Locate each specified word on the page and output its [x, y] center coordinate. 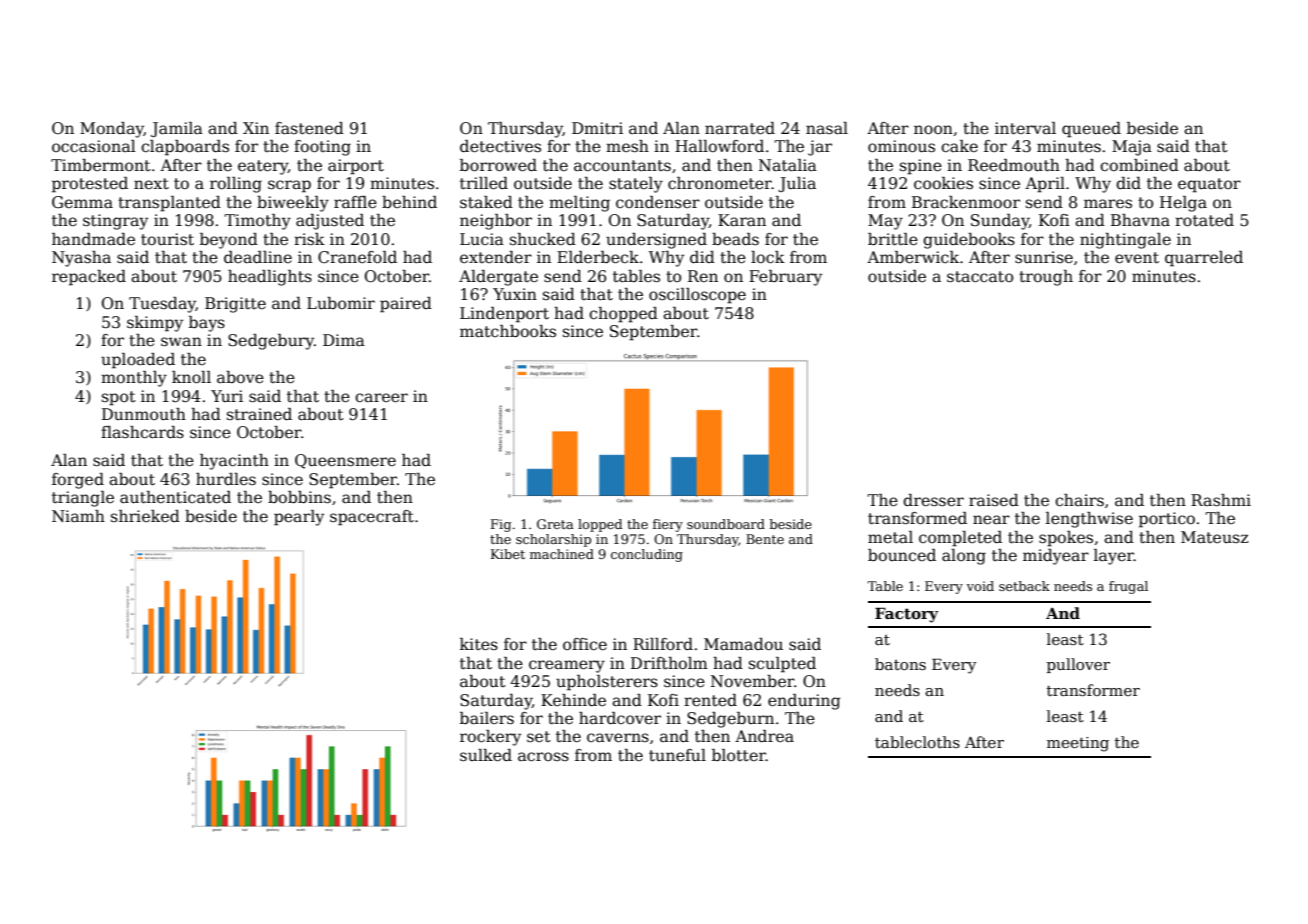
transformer [1093, 690]
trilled [484, 183]
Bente [765, 539]
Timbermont [101, 165]
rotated [1204, 220]
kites [479, 644]
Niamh [78, 516]
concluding [647, 555]
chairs [1079, 500]
